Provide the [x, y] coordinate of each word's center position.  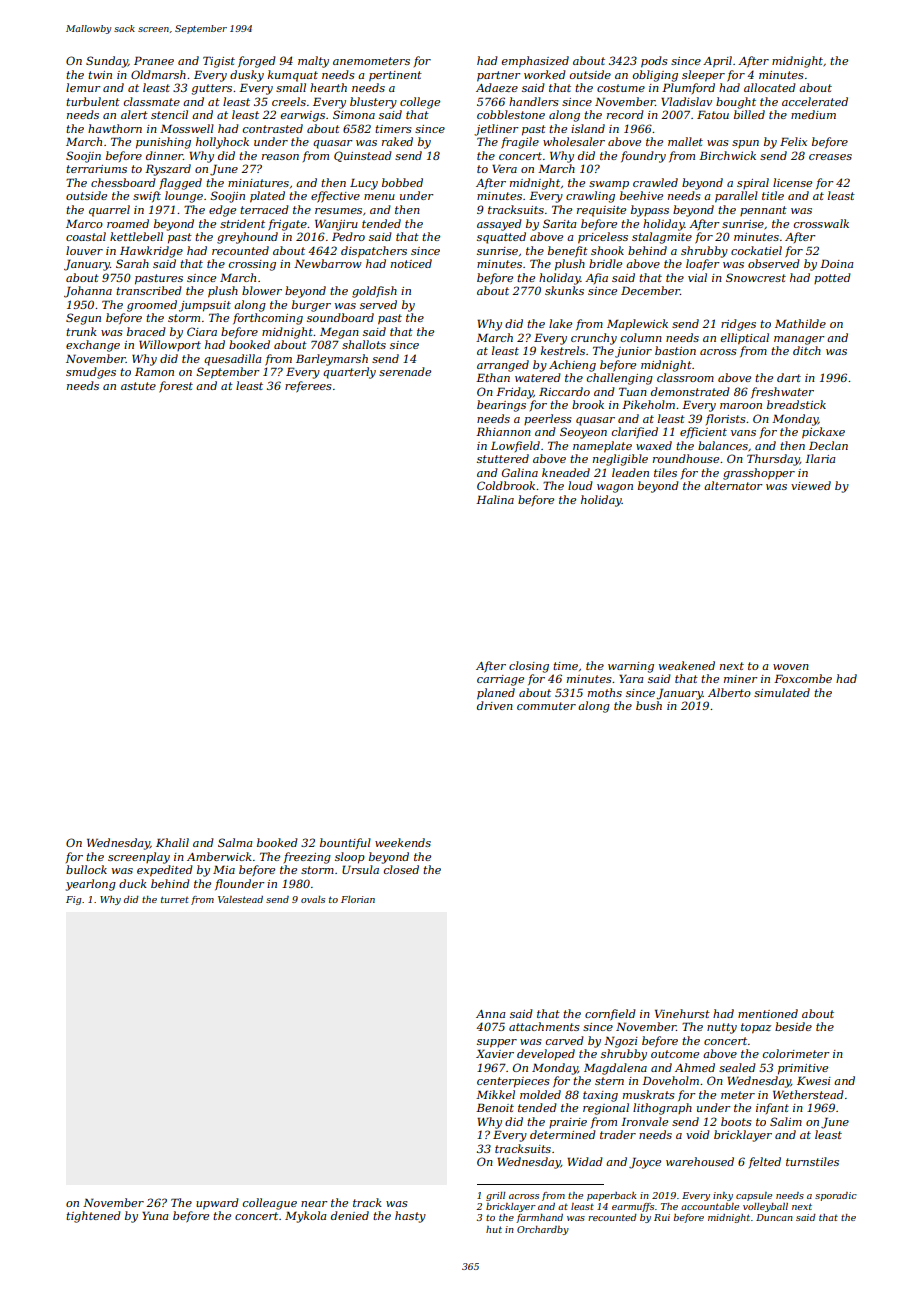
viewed [811, 485]
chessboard [123, 182]
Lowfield [515, 446]
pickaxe [823, 433]
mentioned [768, 1013]
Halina [495, 499]
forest [176, 387]
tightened [93, 1217]
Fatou [713, 114]
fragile [520, 143]
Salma [235, 842]
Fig [74, 900]
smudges [91, 373]
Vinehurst [682, 1013]
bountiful [345, 843]
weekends [403, 842]
